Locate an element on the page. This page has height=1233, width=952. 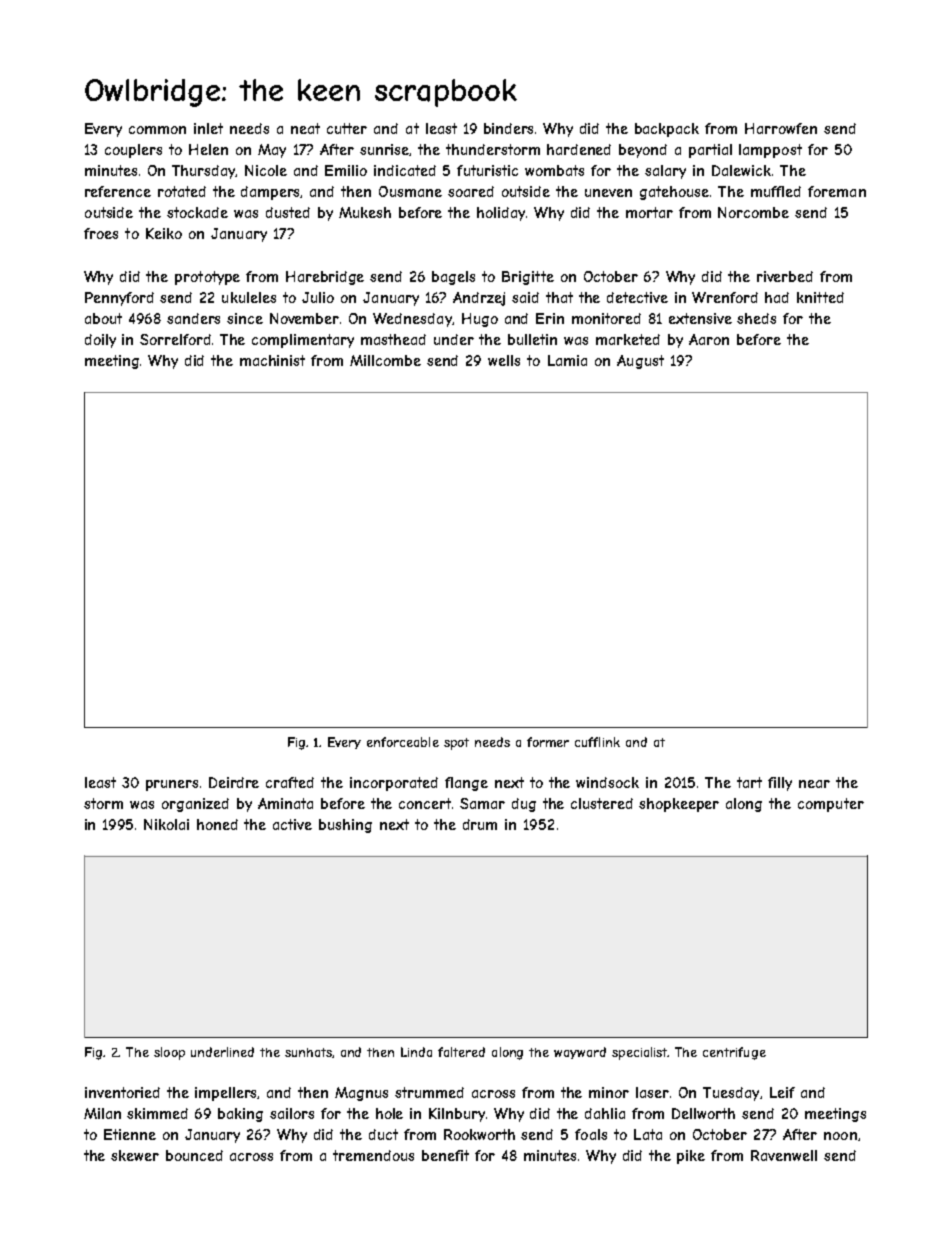
August is located at coordinates (640, 362).
